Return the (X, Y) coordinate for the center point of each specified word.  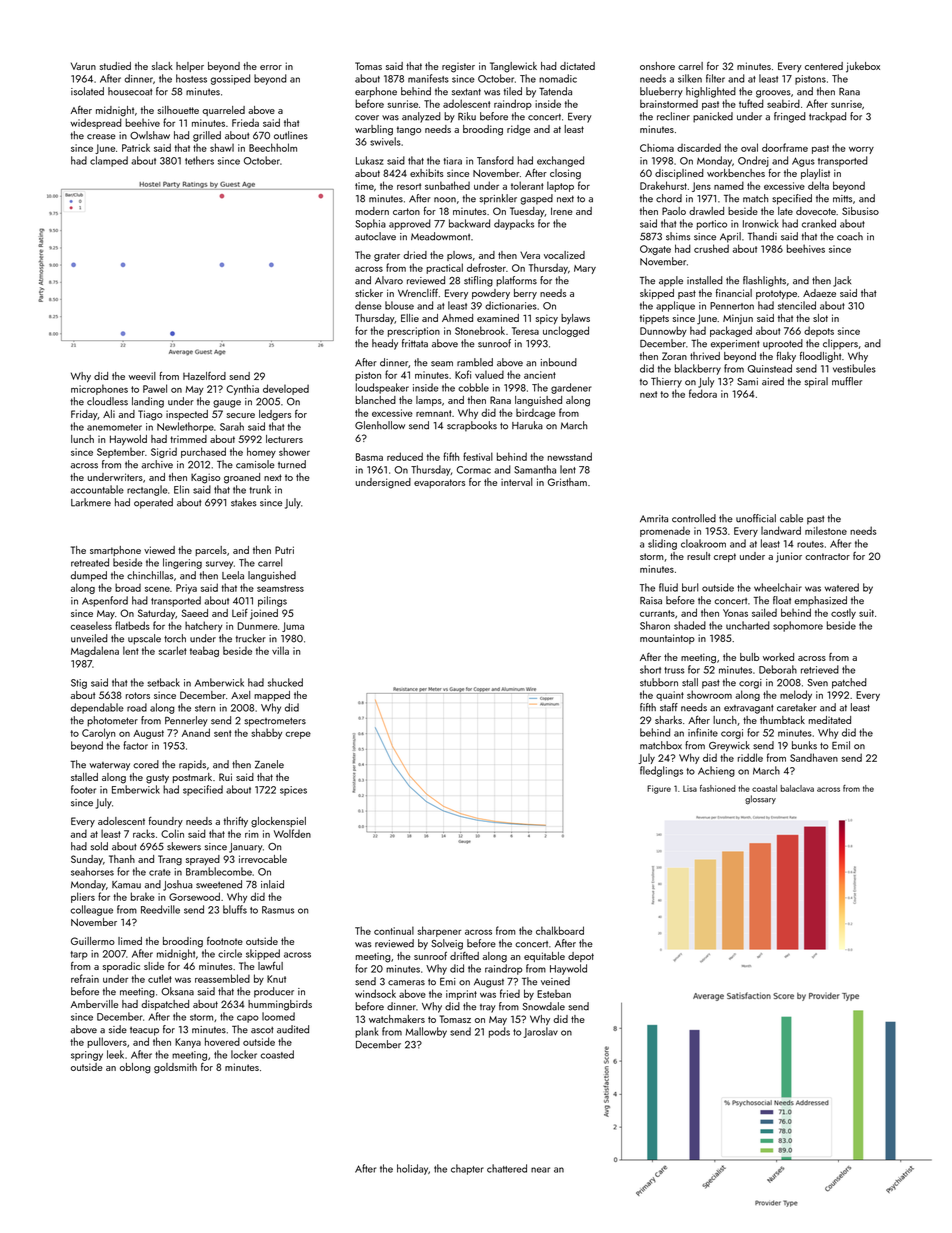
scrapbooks (472, 426)
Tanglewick (513, 67)
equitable (544, 957)
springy (87, 1056)
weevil (142, 376)
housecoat (130, 91)
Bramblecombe (219, 871)
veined (555, 981)
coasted (277, 1054)
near (540, 1170)
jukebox (863, 67)
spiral (816, 382)
